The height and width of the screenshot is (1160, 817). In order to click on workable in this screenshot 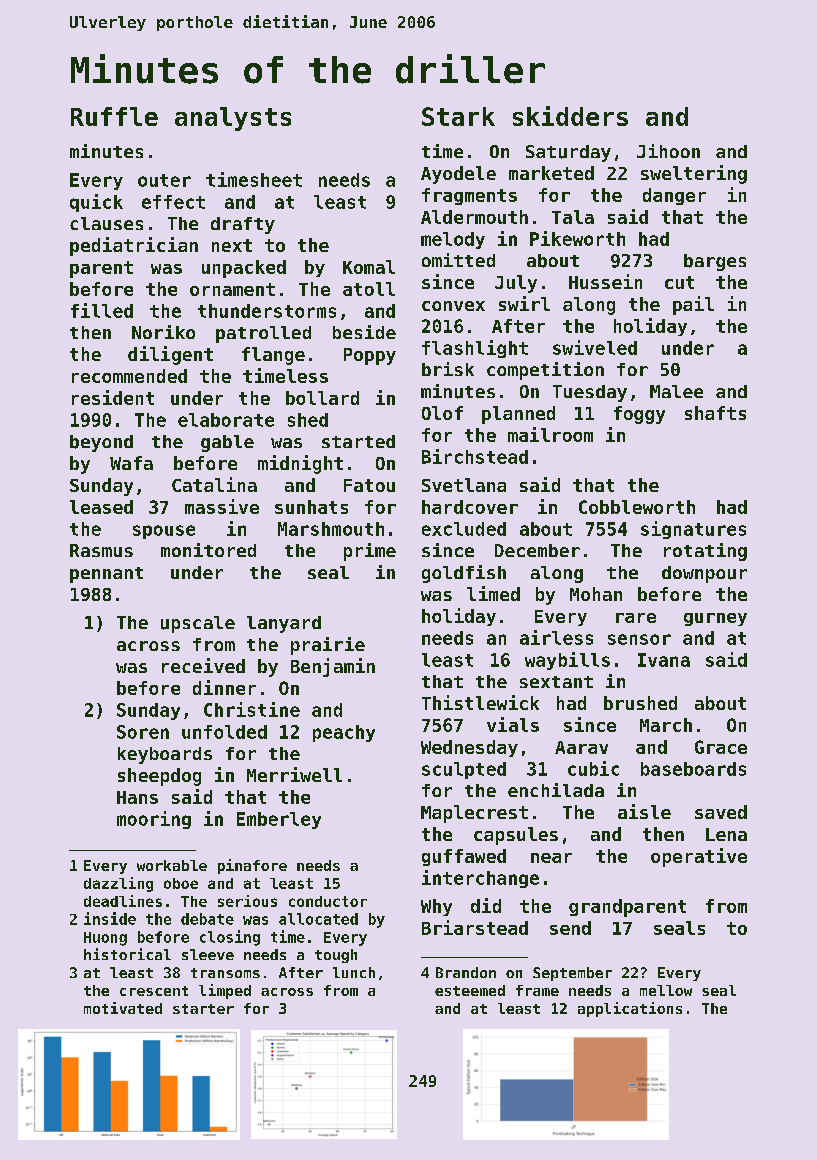, I will do `click(172, 865)`.
